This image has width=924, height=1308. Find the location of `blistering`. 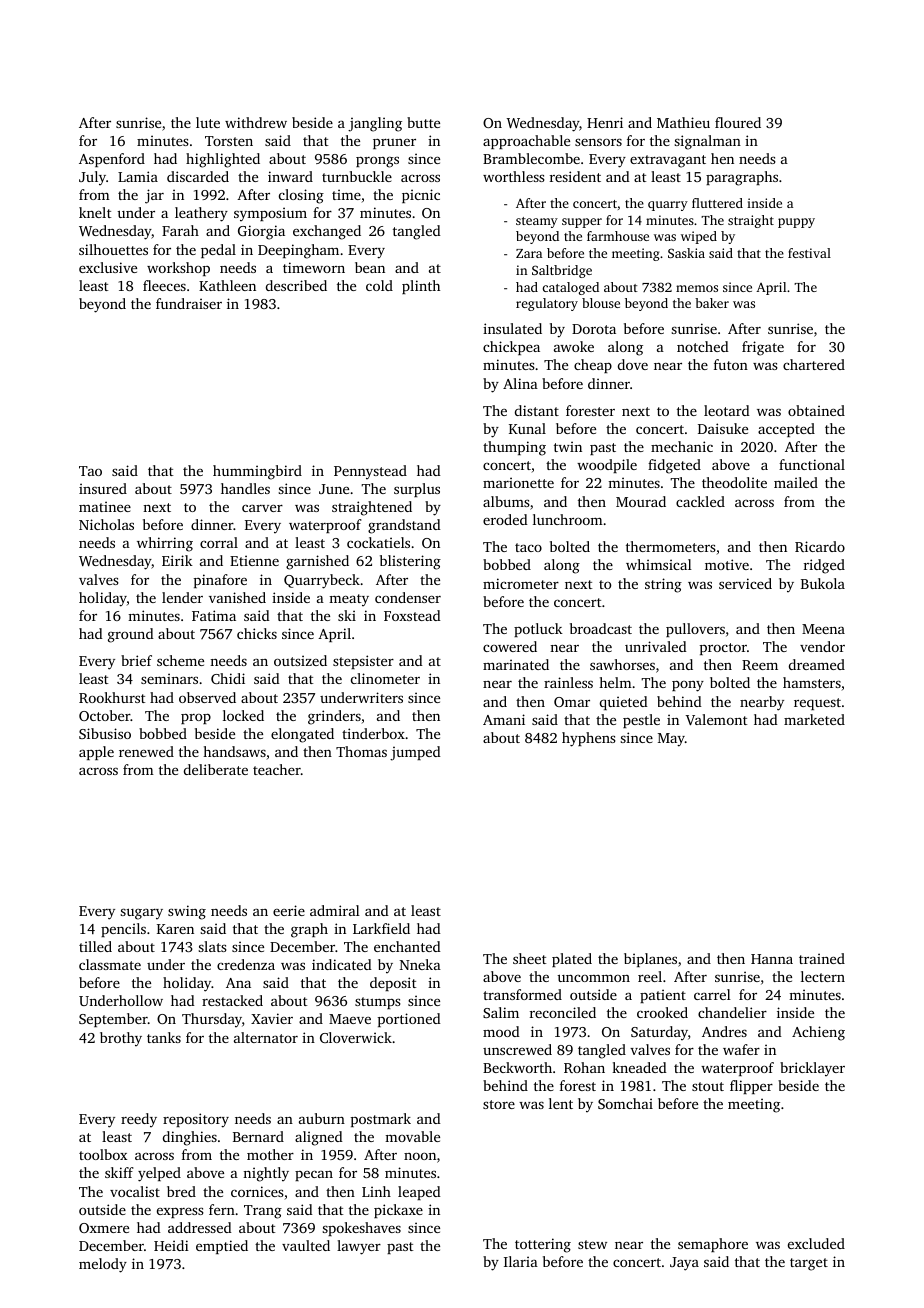

blistering is located at coordinates (410, 562).
